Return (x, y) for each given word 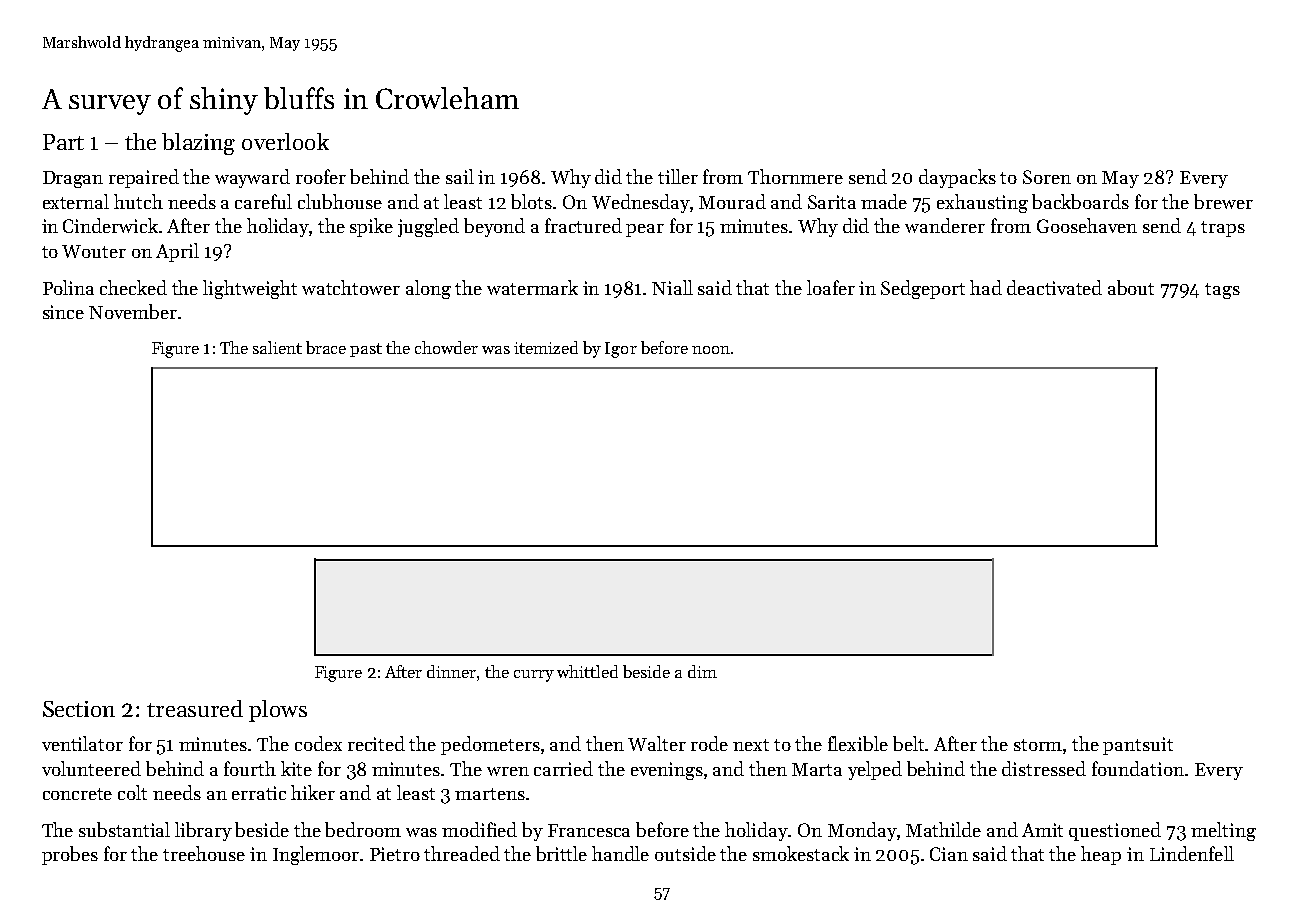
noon (711, 350)
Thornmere (795, 176)
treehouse (204, 853)
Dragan (73, 179)
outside (685, 853)
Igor (621, 350)
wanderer (945, 225)
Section (79, 709)
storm (1039, 746)
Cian (949, 854)
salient (277, 347)
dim (702, 671)
